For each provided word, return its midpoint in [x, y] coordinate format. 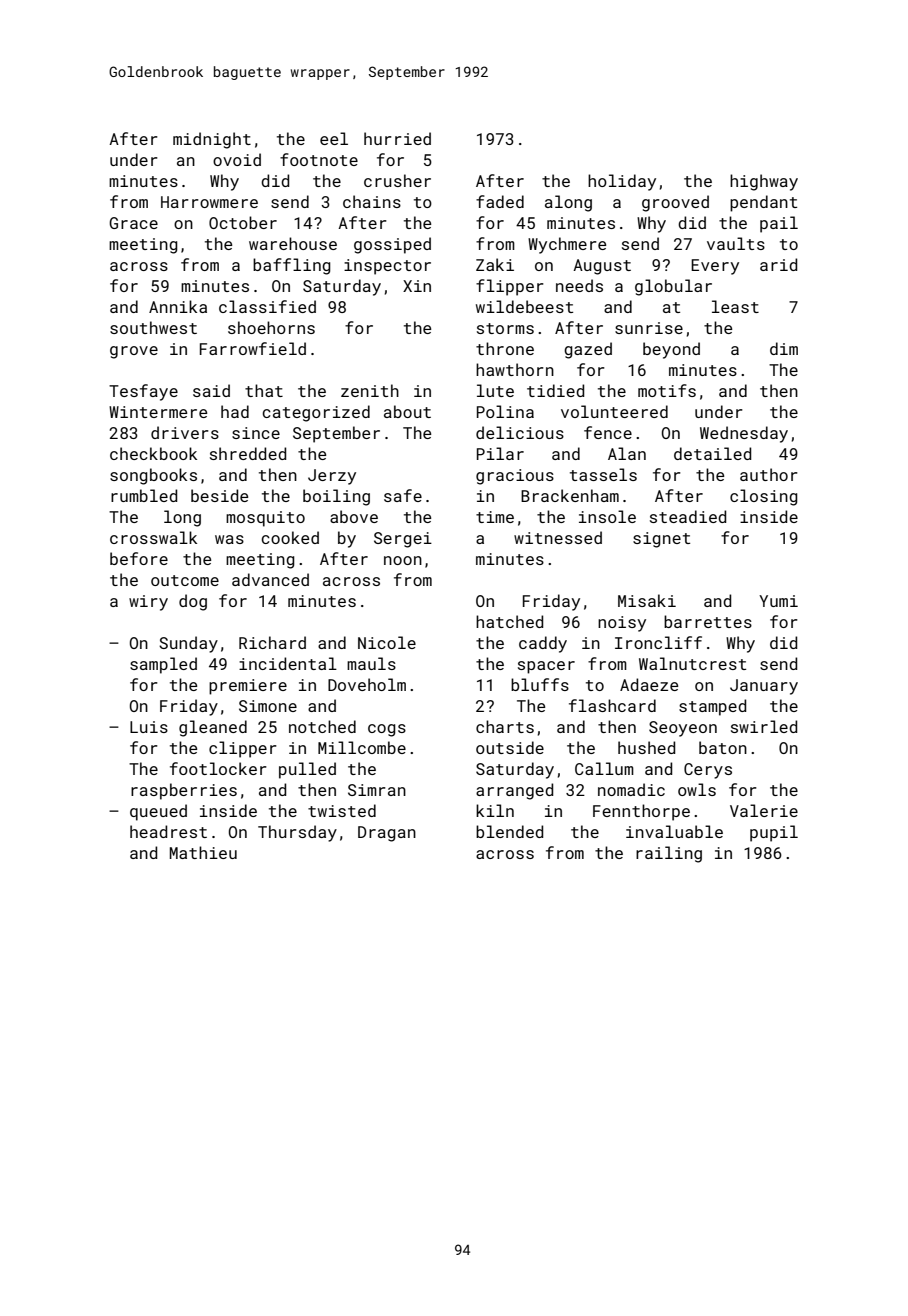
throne [505, 348]
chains [372, 201]
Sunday [188, 644]
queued [158, 812]
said [211, 390]
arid [778, 264]
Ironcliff [658, 642]
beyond [671, 350]
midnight [212, 140]
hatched [509, 621]
